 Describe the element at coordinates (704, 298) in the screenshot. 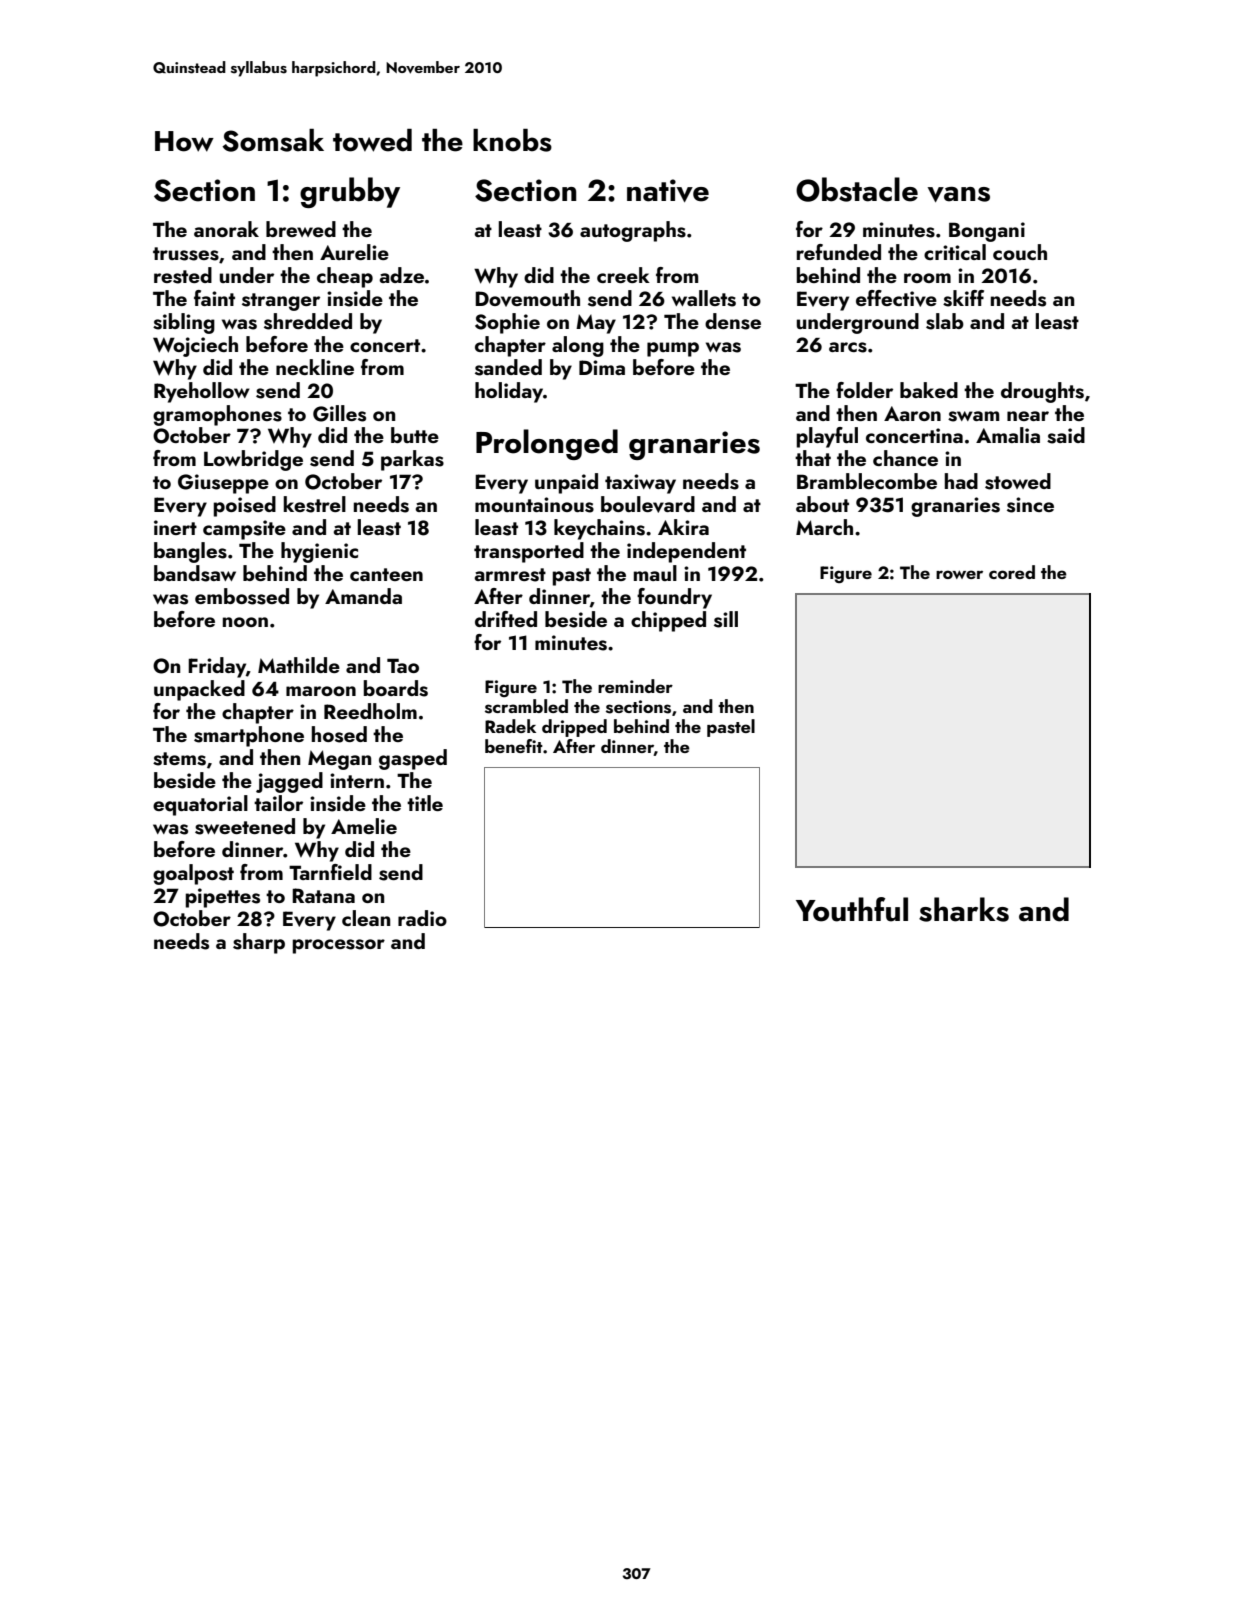

I see `wallets` at that location.
